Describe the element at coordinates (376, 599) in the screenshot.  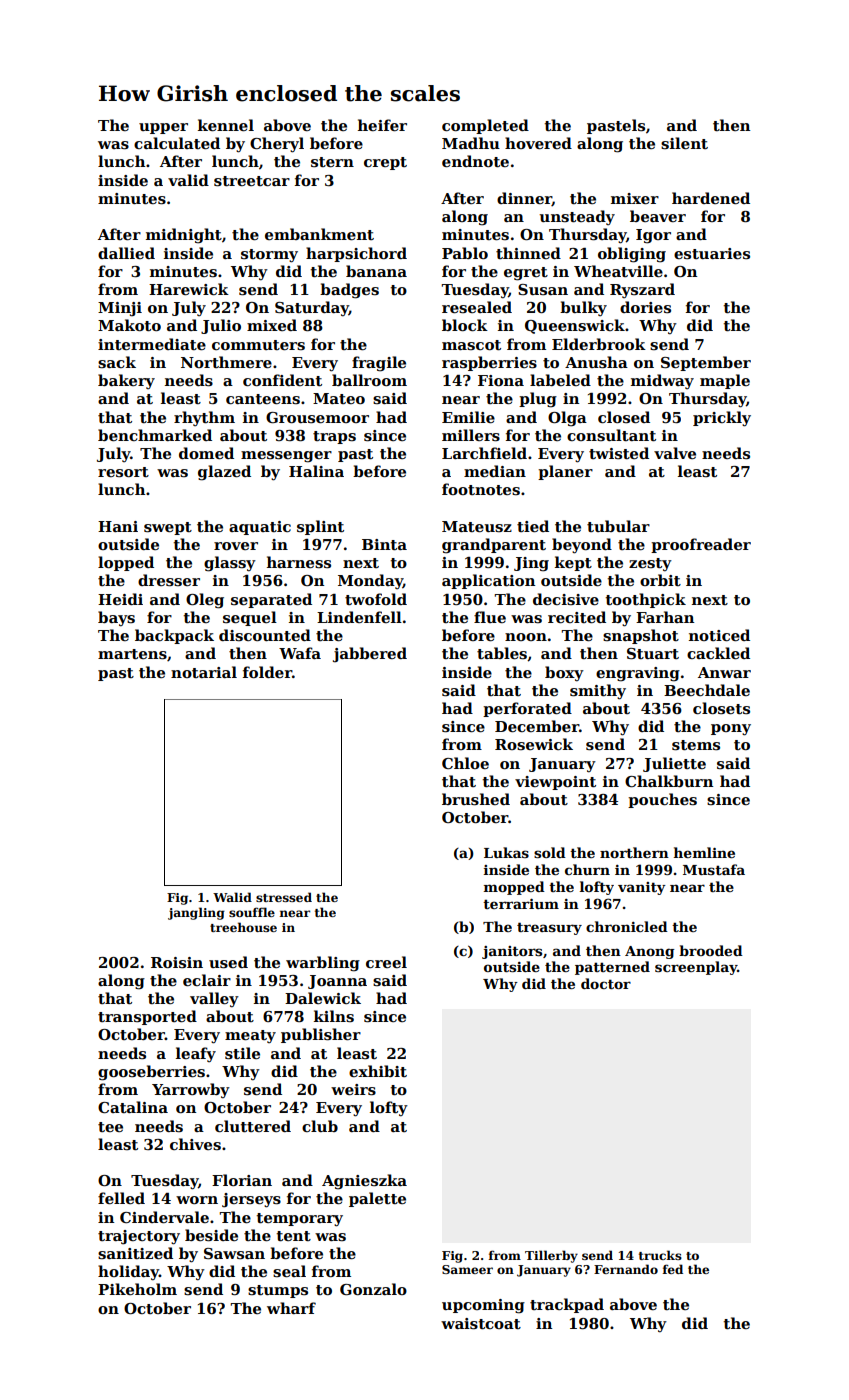
I see `twofold` at that location.
